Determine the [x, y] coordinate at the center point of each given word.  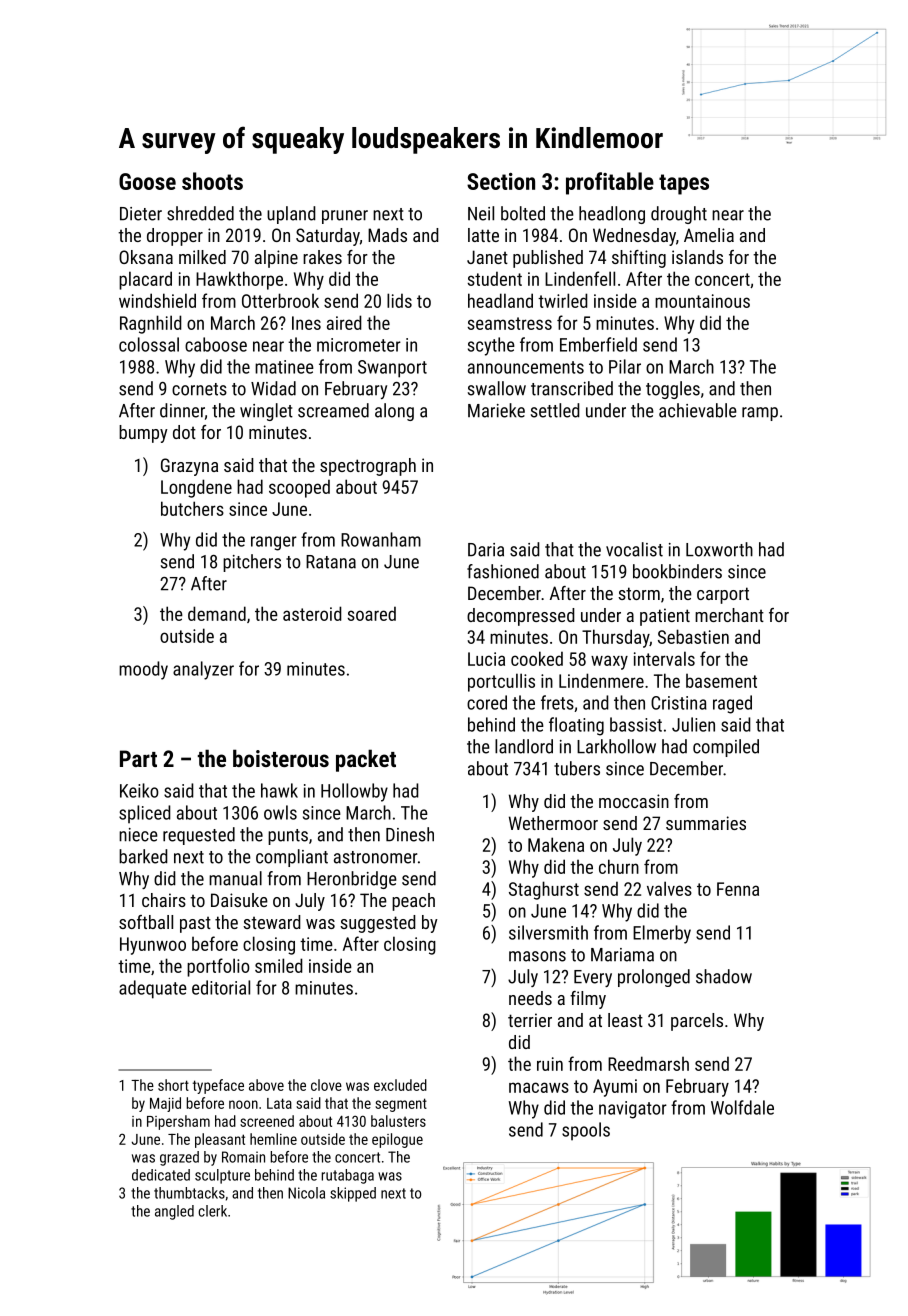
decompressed [521, 617]
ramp [760, 414]
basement [721, 681]
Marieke [496, 410]
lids [399, 300]
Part [138, 758]
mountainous [702, 301]
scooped [299, 488]
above [266, 1085]
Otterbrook [280, 300]
